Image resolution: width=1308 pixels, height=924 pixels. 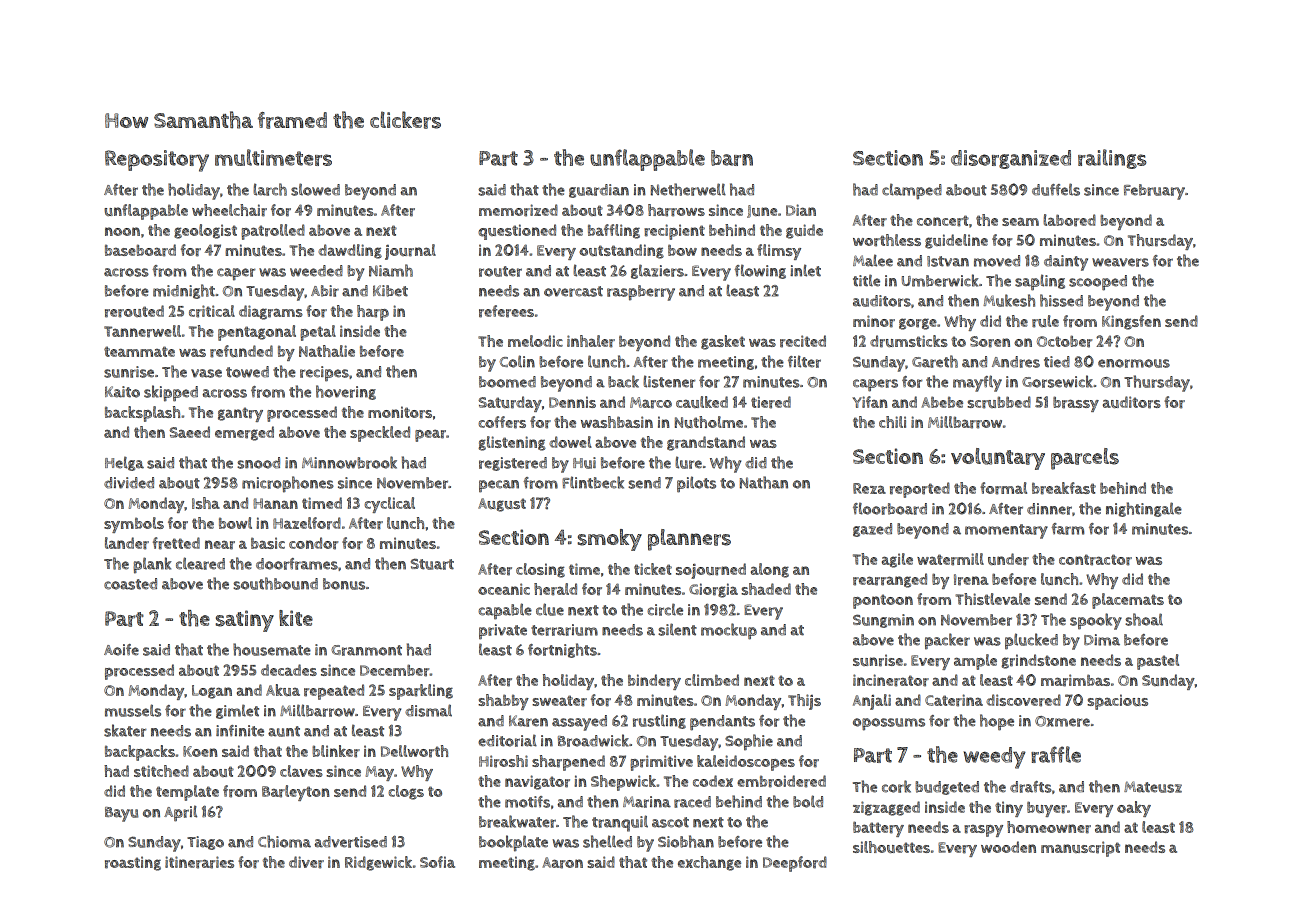 I want to click on symbols, so click(x=134, y=525).
